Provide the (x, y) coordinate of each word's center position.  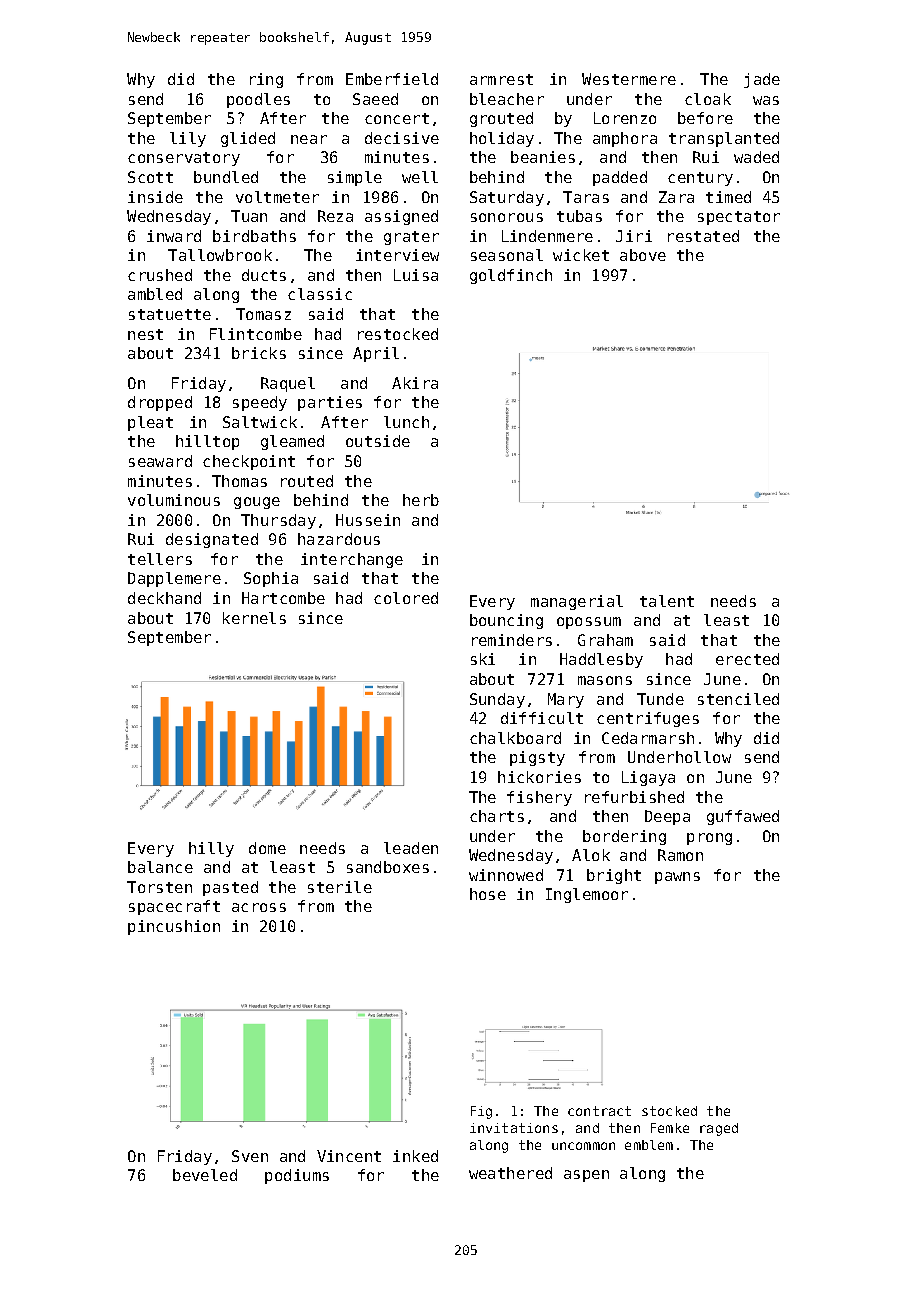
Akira (415, 383)
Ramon (680, 855)
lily (188, 139)
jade (762, 80)
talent (667, 601)
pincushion (174, 927)
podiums (297, 1176)
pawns (677, 878)
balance (160, 867)
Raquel (288, 384)
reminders (512, 640)
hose (488, 894)
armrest (501, 79)
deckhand (164, 598)
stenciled (738, 699)
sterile (340, 887)
